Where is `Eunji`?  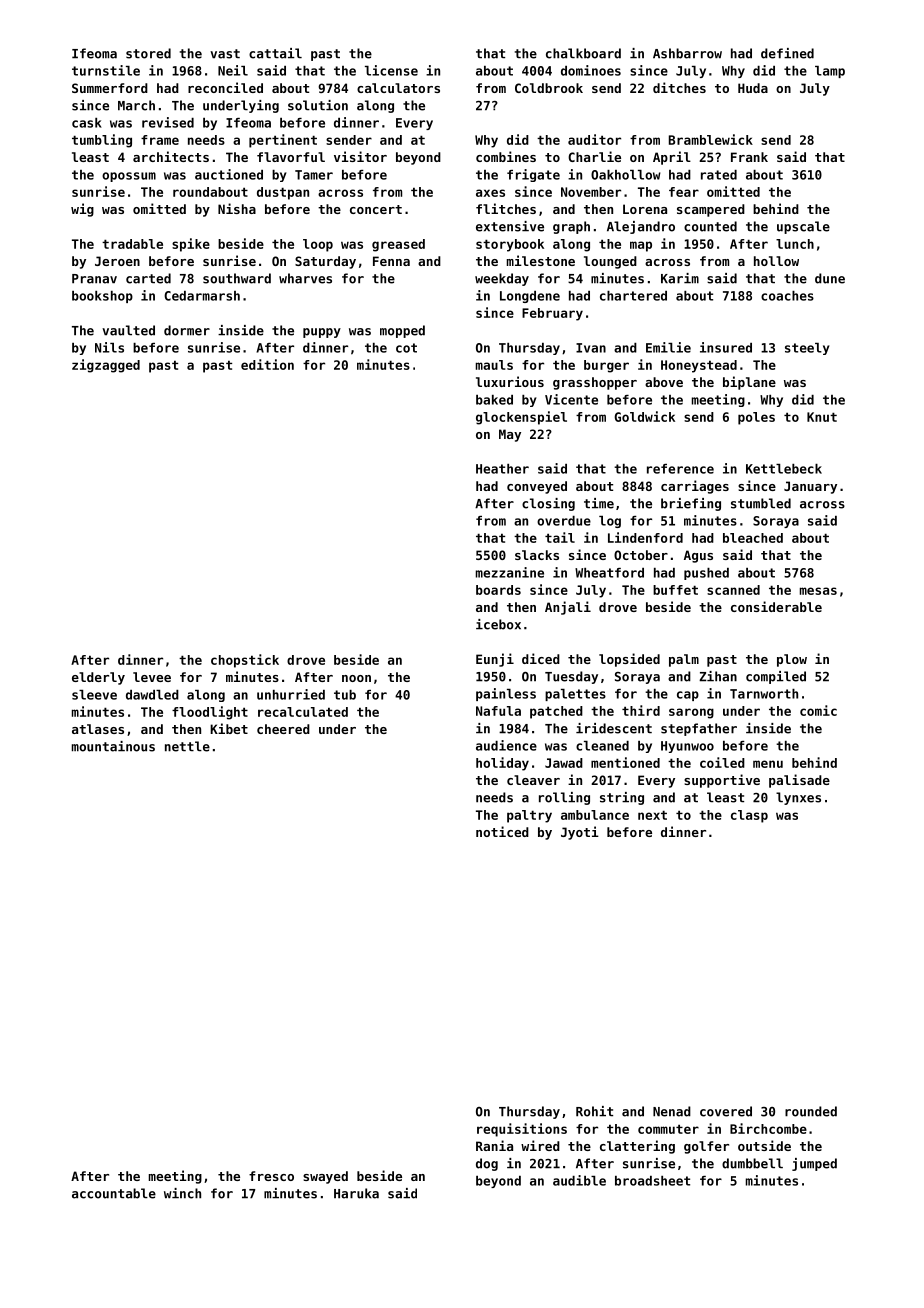
Eunji is located at coordinates (495, 660).
